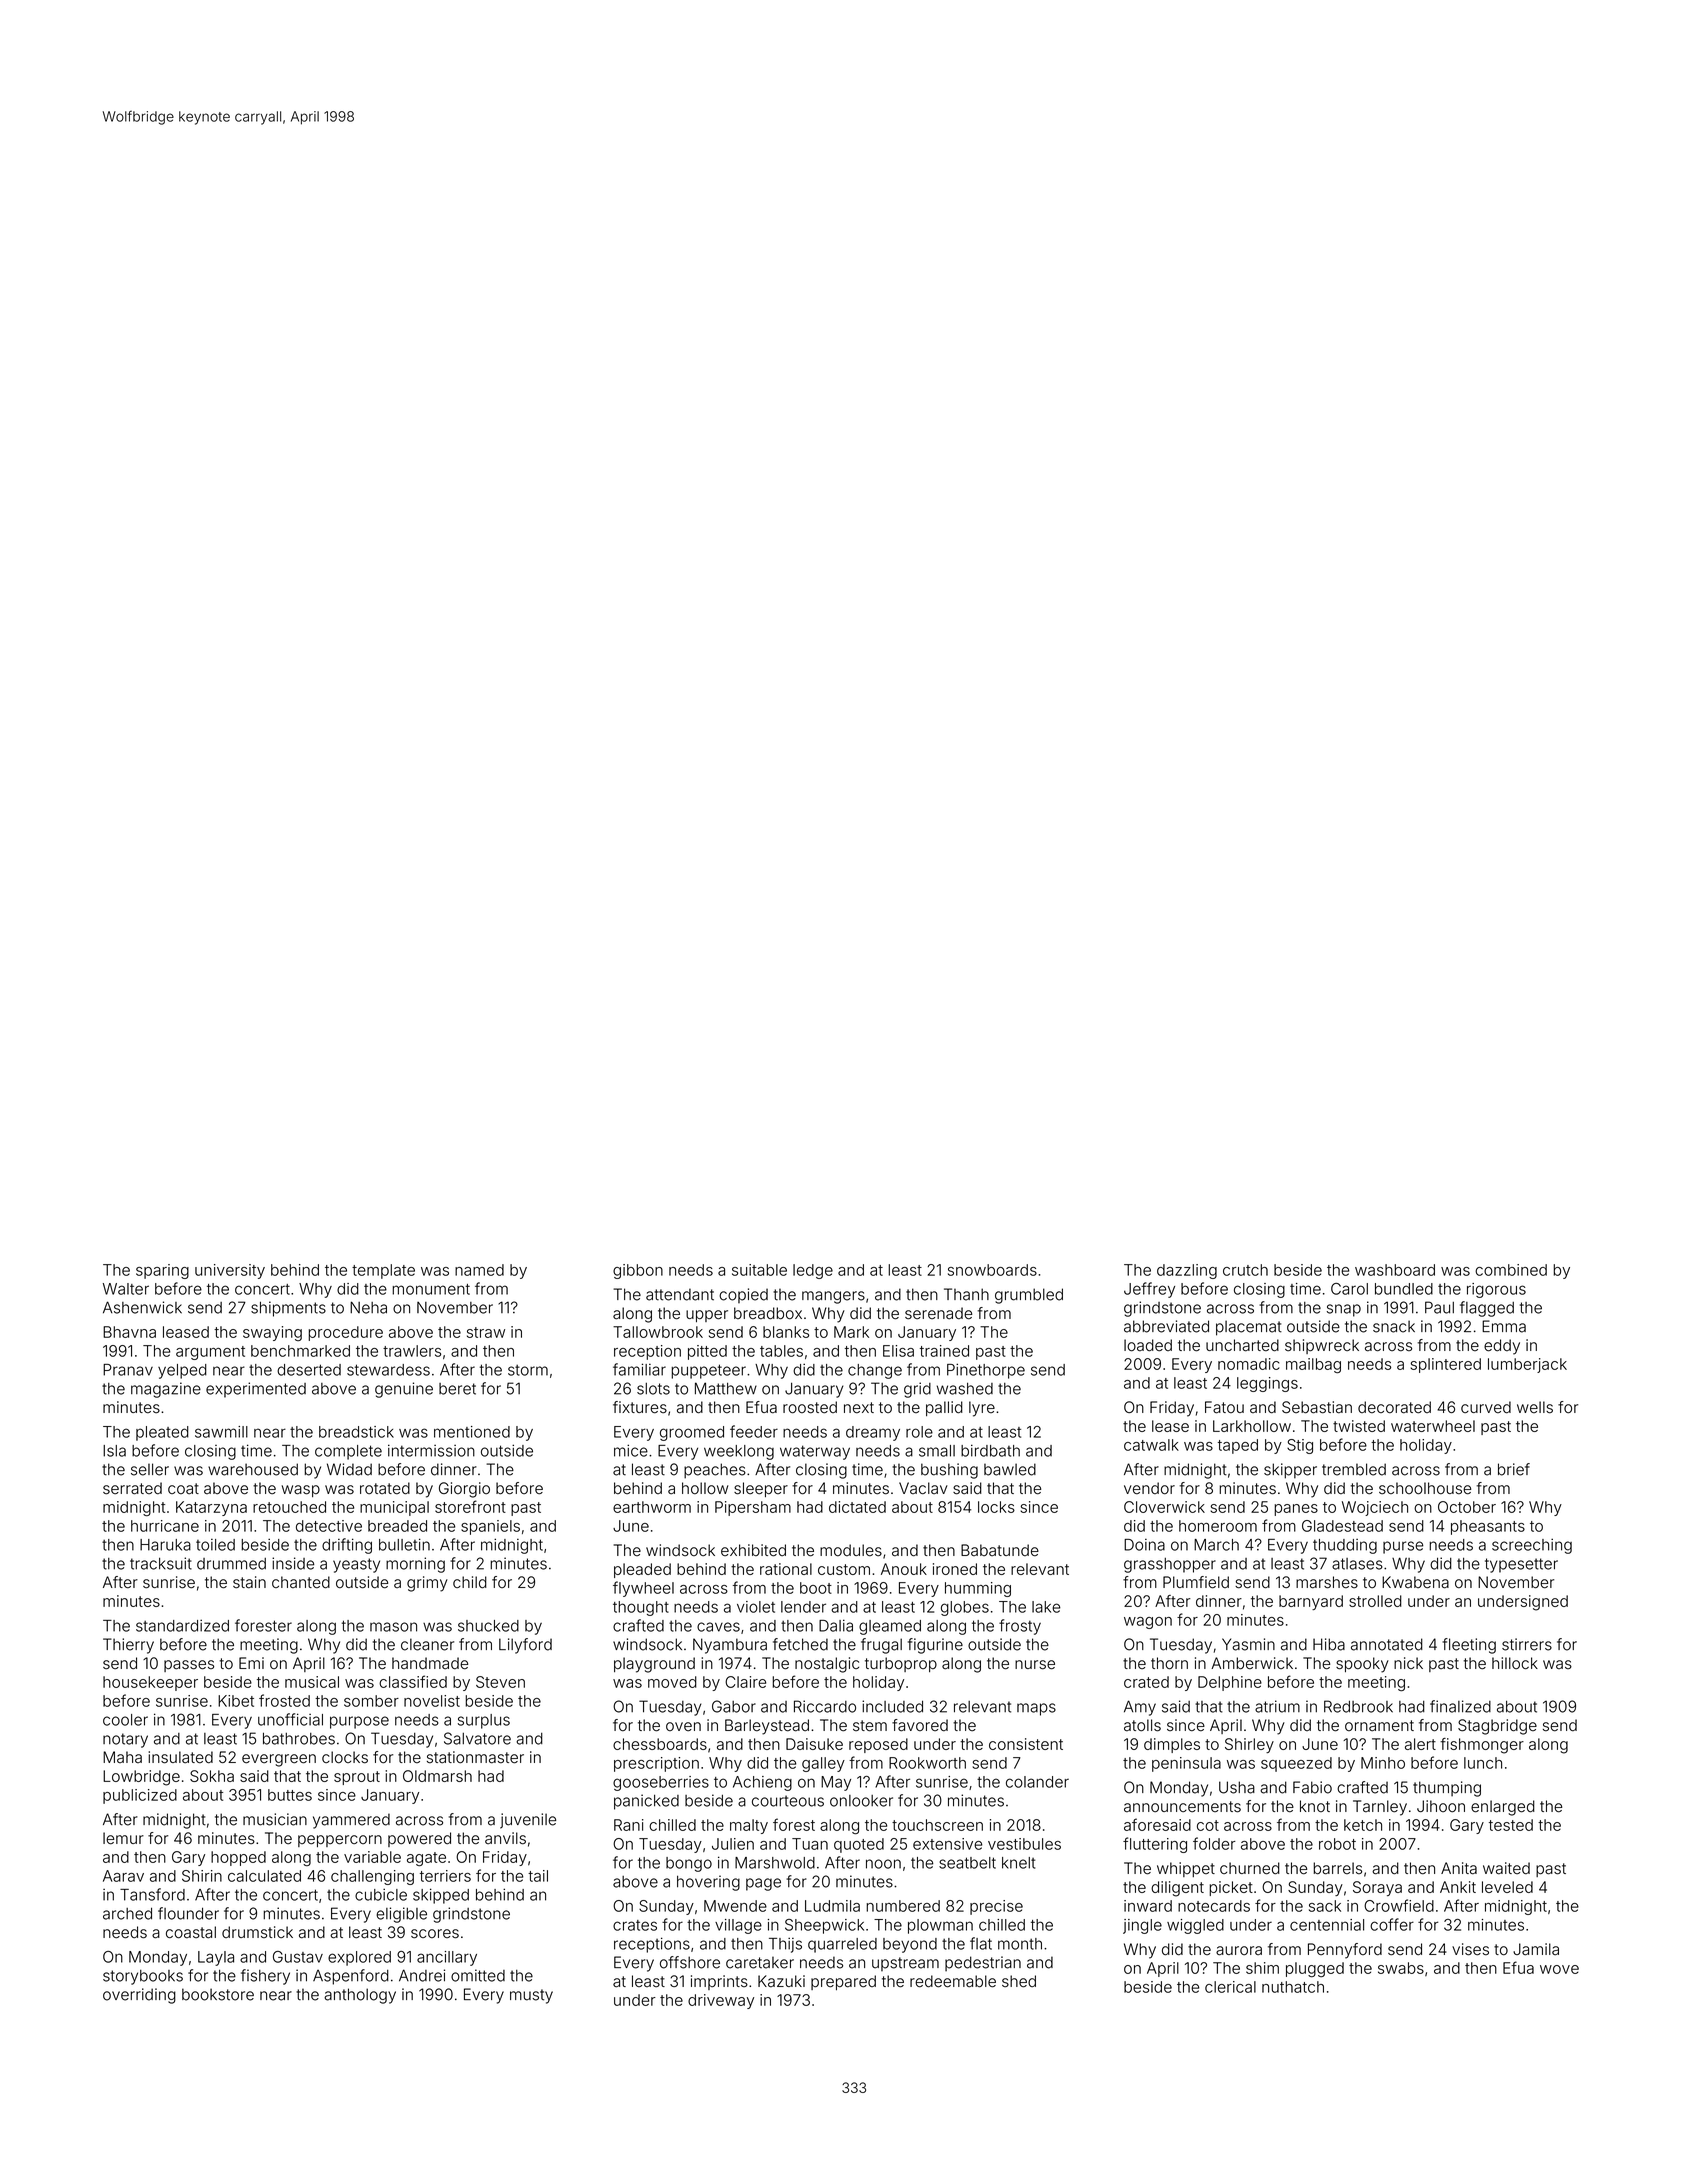 The width and height of the image is (1683, 2178). I want to click on Gladestead, so click(1342, 1526).
